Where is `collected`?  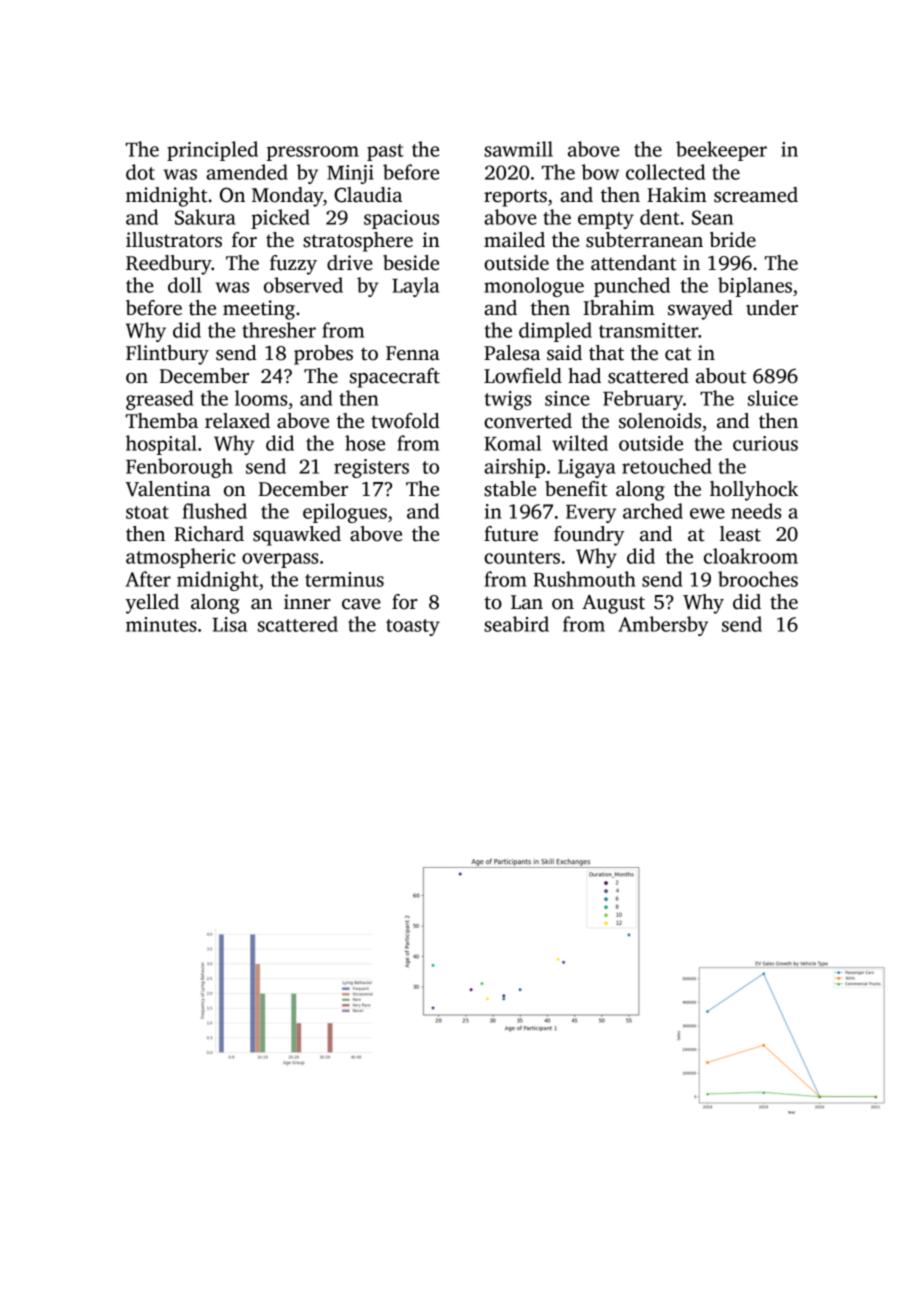
collected is located at coordinates (665, 172).
